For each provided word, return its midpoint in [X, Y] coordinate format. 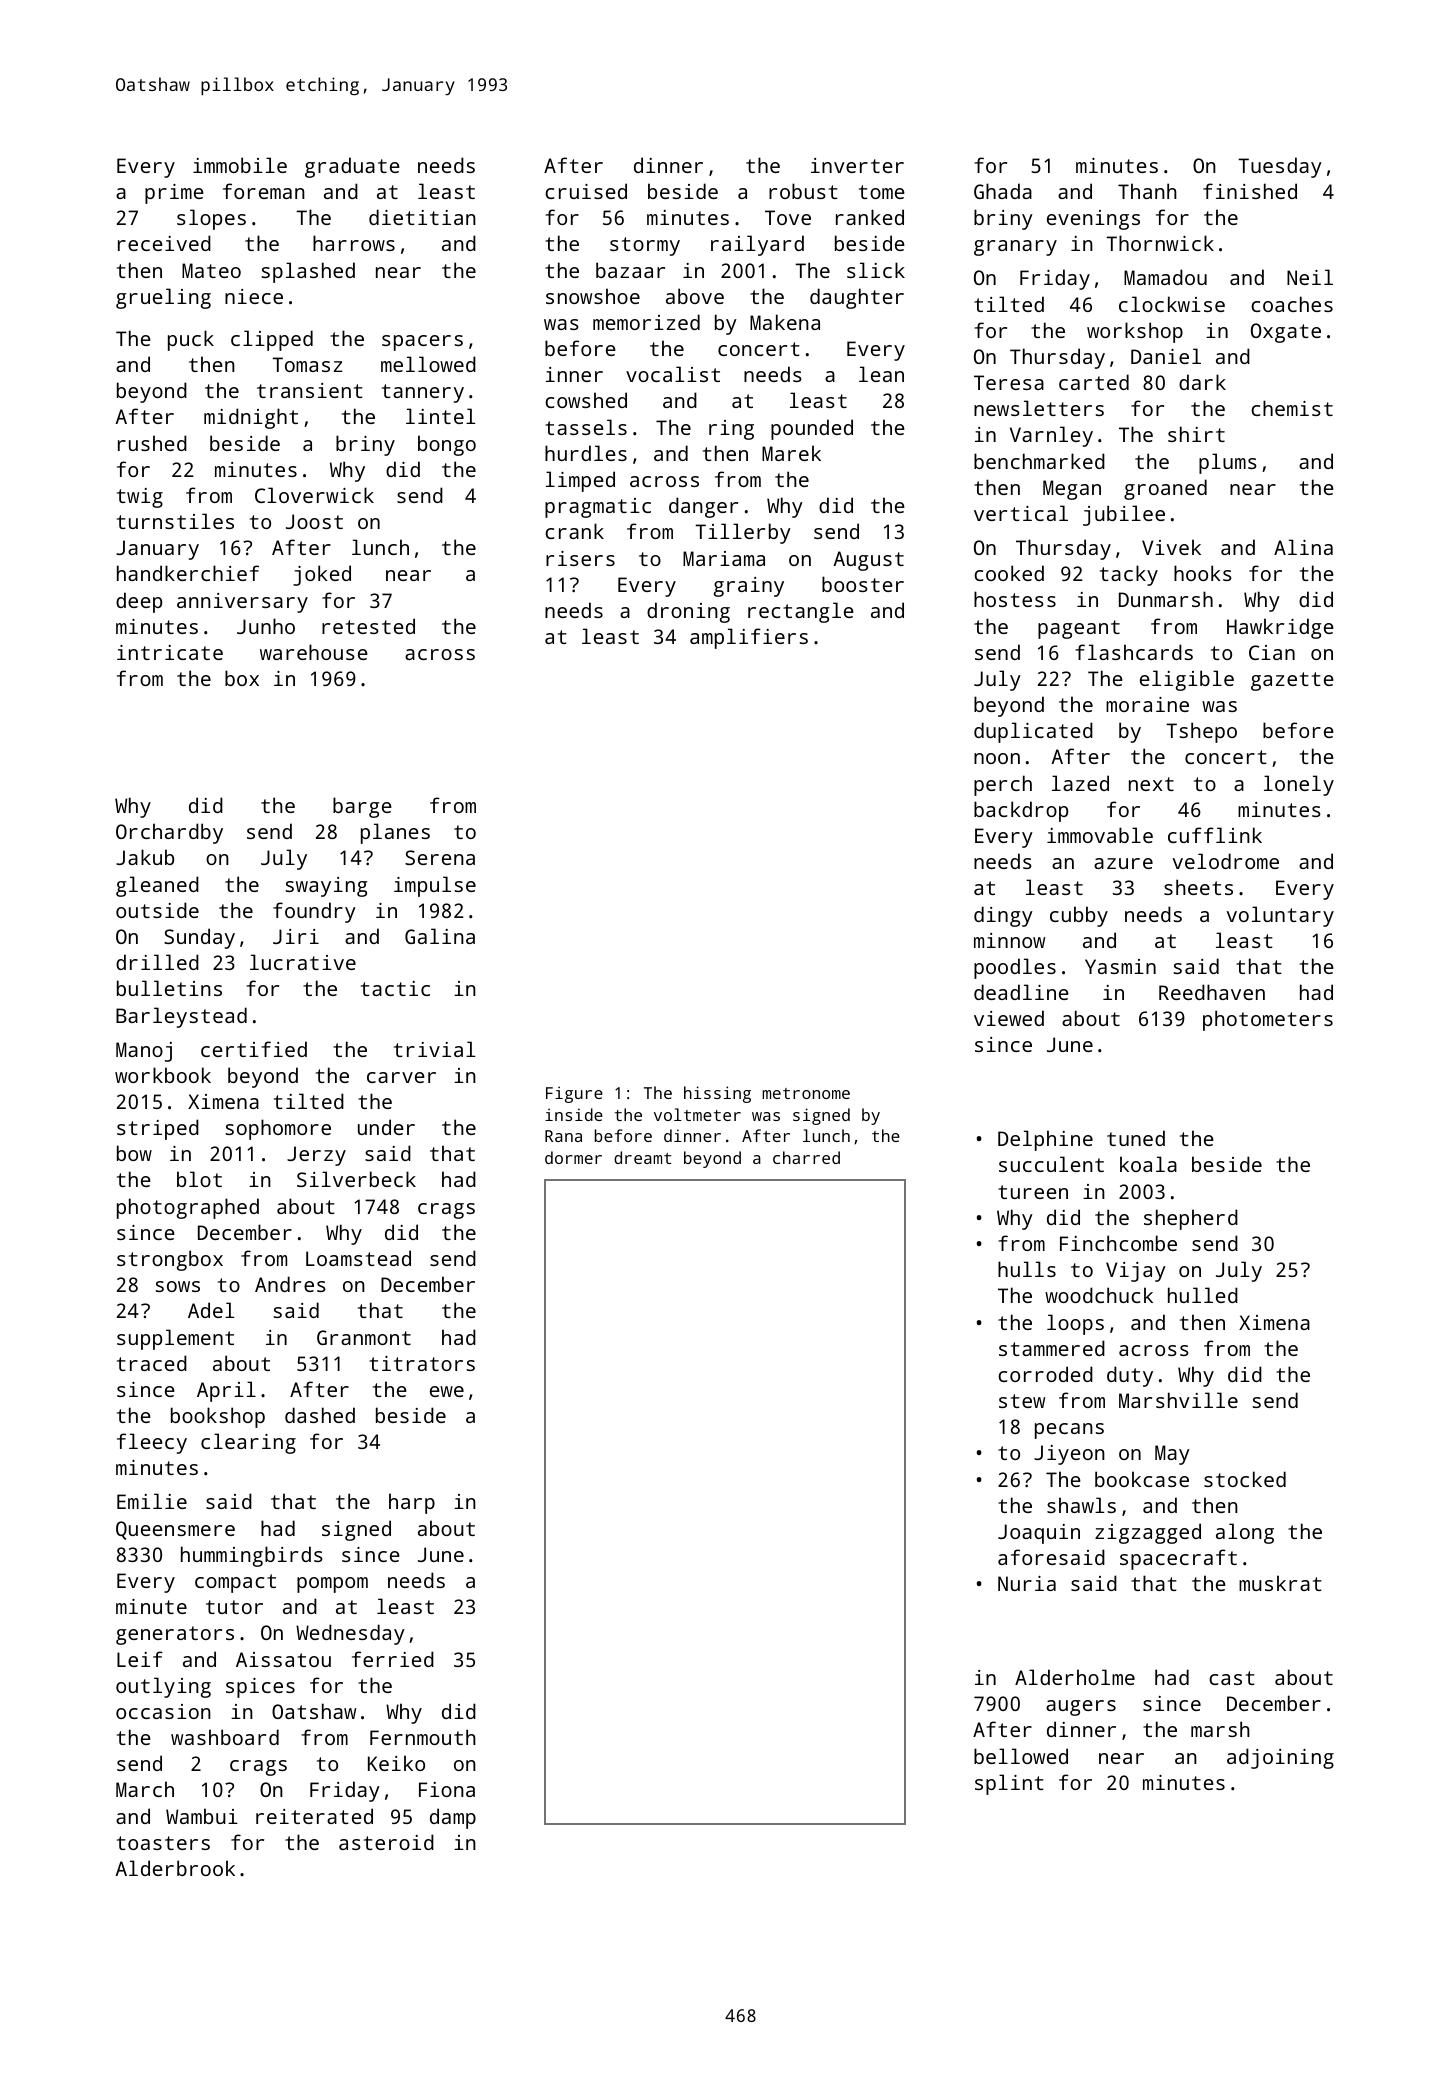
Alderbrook [175, 1868]
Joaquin [1039, 1534]
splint [1009, 1784]
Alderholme [1075, 1677]
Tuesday [1280, 167]
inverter [857, 165]
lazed [1080, 783]
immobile [240, 165]
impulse [435, 886]
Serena [440, 857]
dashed [320, 1415]
